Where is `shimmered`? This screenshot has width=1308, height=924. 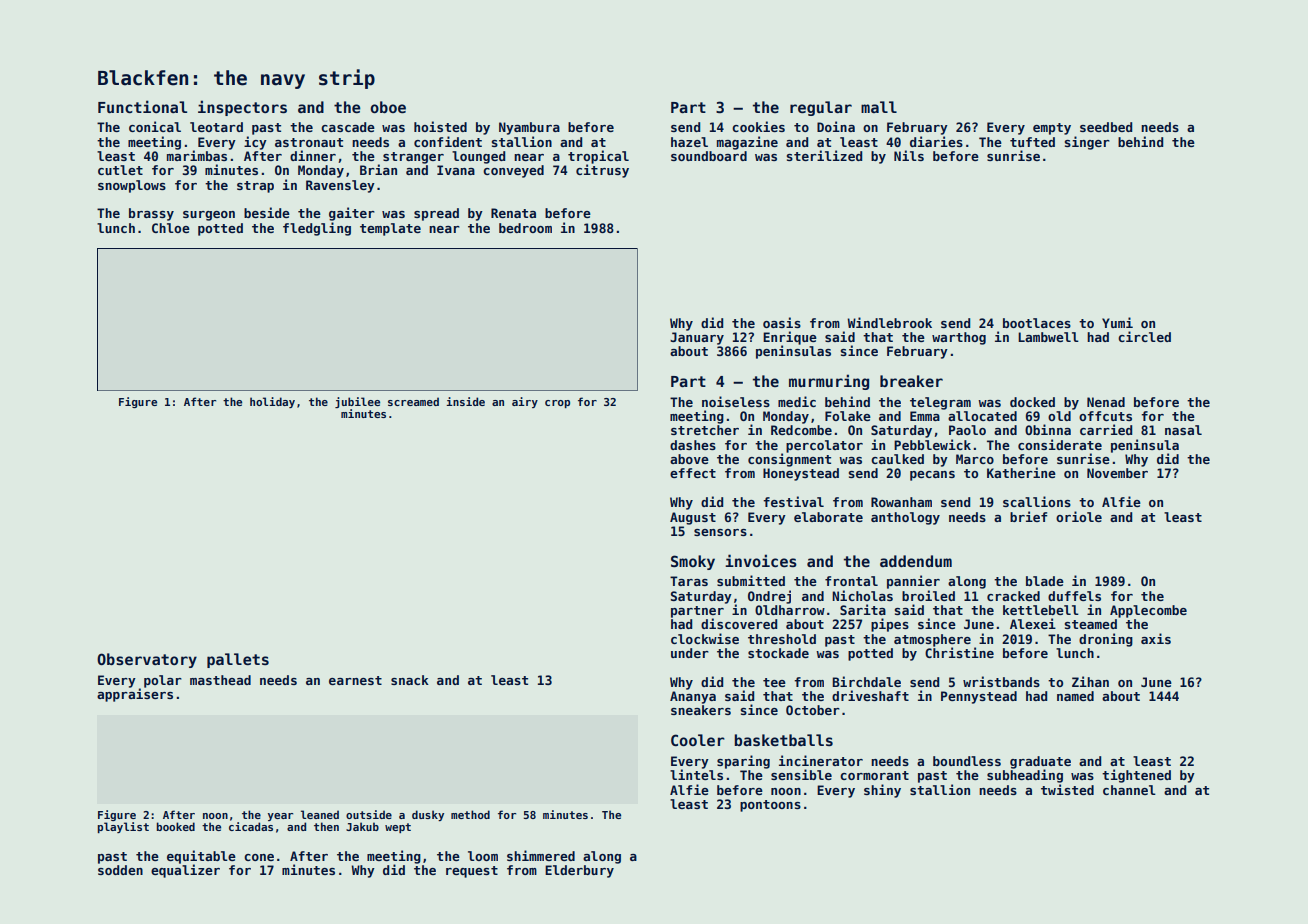 shimmered is located at coordinates (541, 855).
